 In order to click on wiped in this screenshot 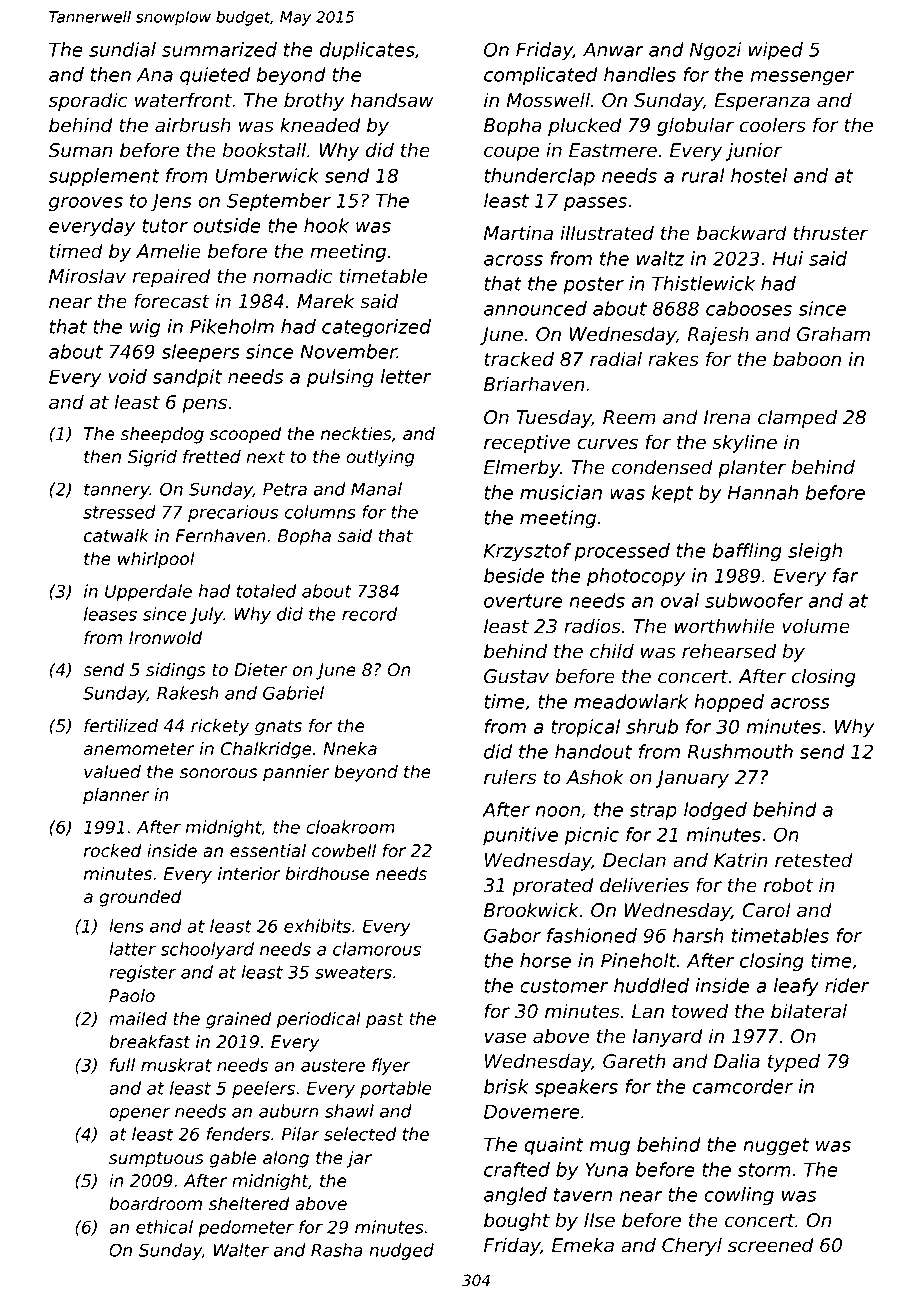, I will do `click(776, 51)`.
